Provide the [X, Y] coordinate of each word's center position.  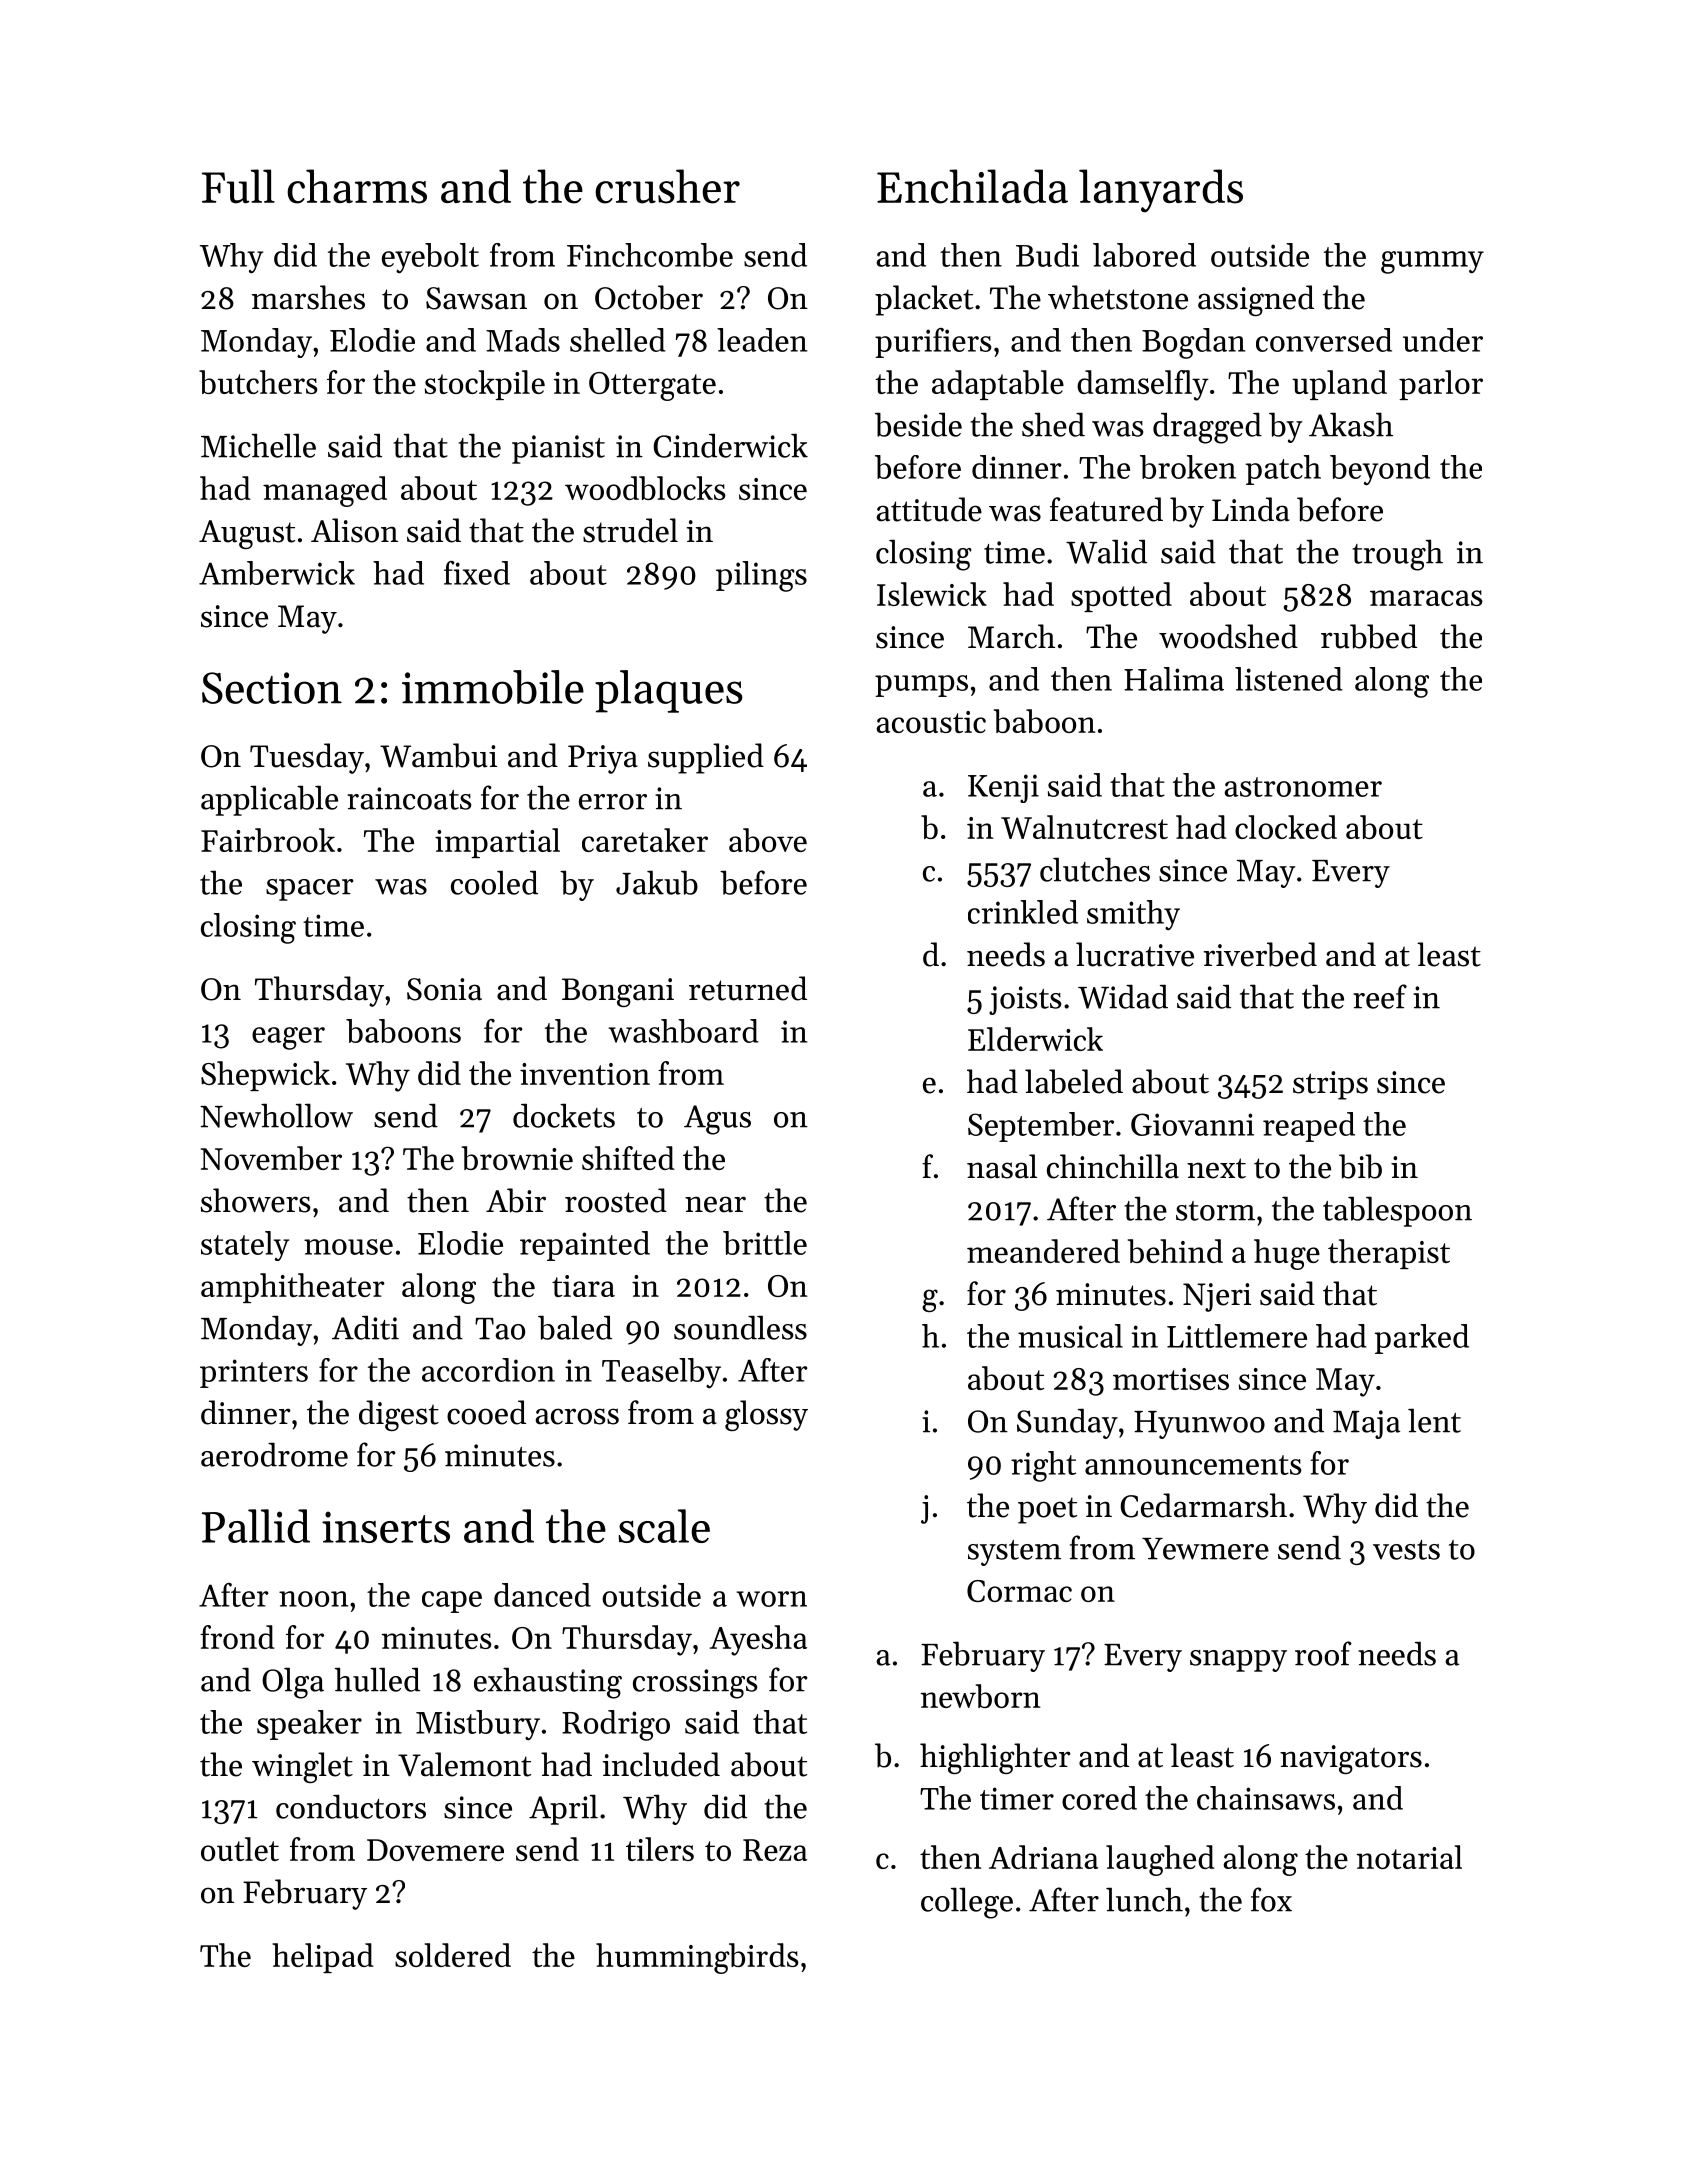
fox [1271, 1899]
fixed [477, 573]
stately [245, 1246]
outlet [240, 1849]
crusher [667, 186]
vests [1406, 1550]
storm [1215, 1211]
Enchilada [972, 186]
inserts [386, 1527]
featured [1106, 509]
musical [1070, 1336]
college [967, 1903]
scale [664, 1526]
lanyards [1161, 191]
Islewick [932, 594]
